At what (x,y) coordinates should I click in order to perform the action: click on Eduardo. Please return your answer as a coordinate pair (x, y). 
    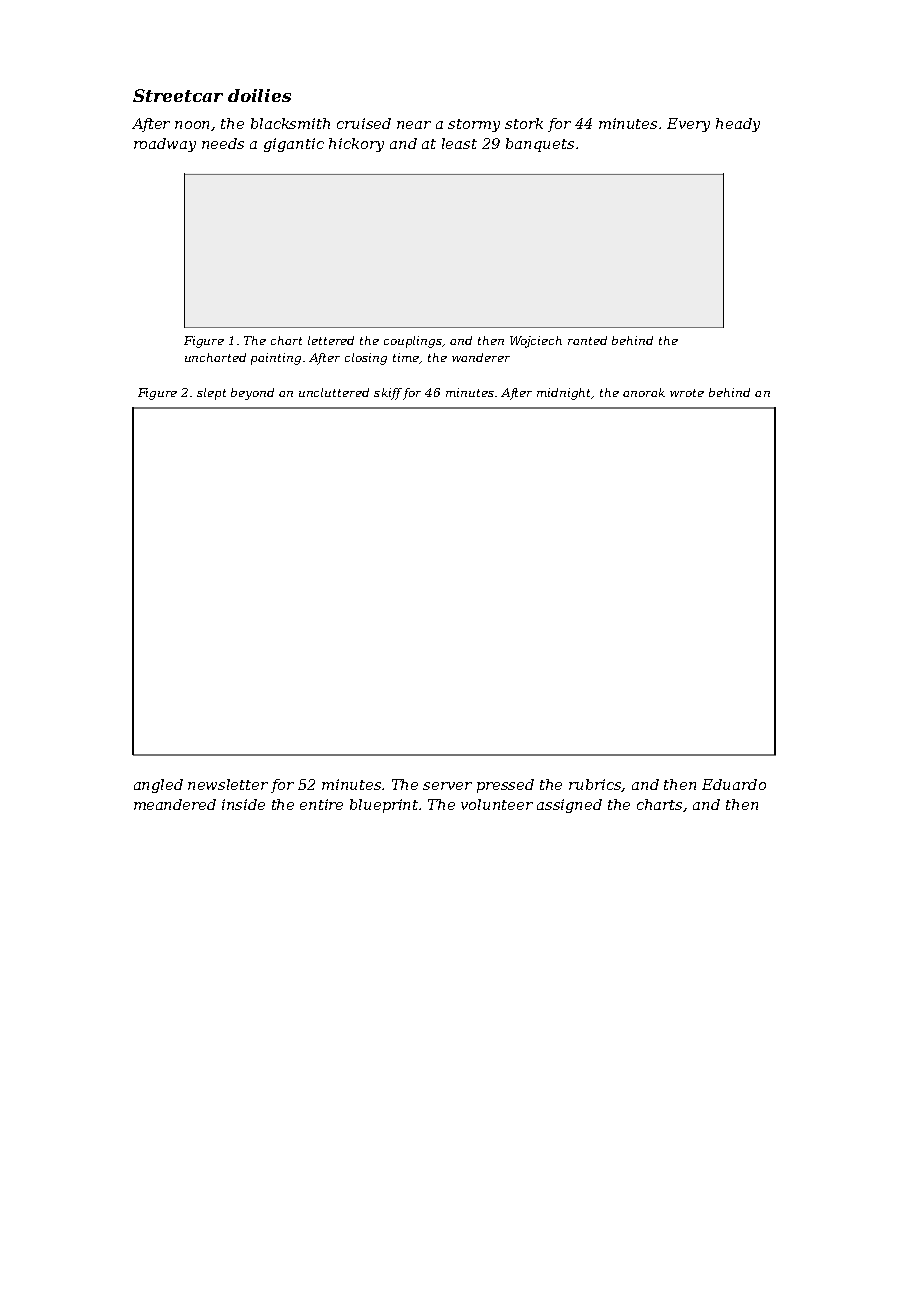
    Looking at the image, I should click on (734, 784).
